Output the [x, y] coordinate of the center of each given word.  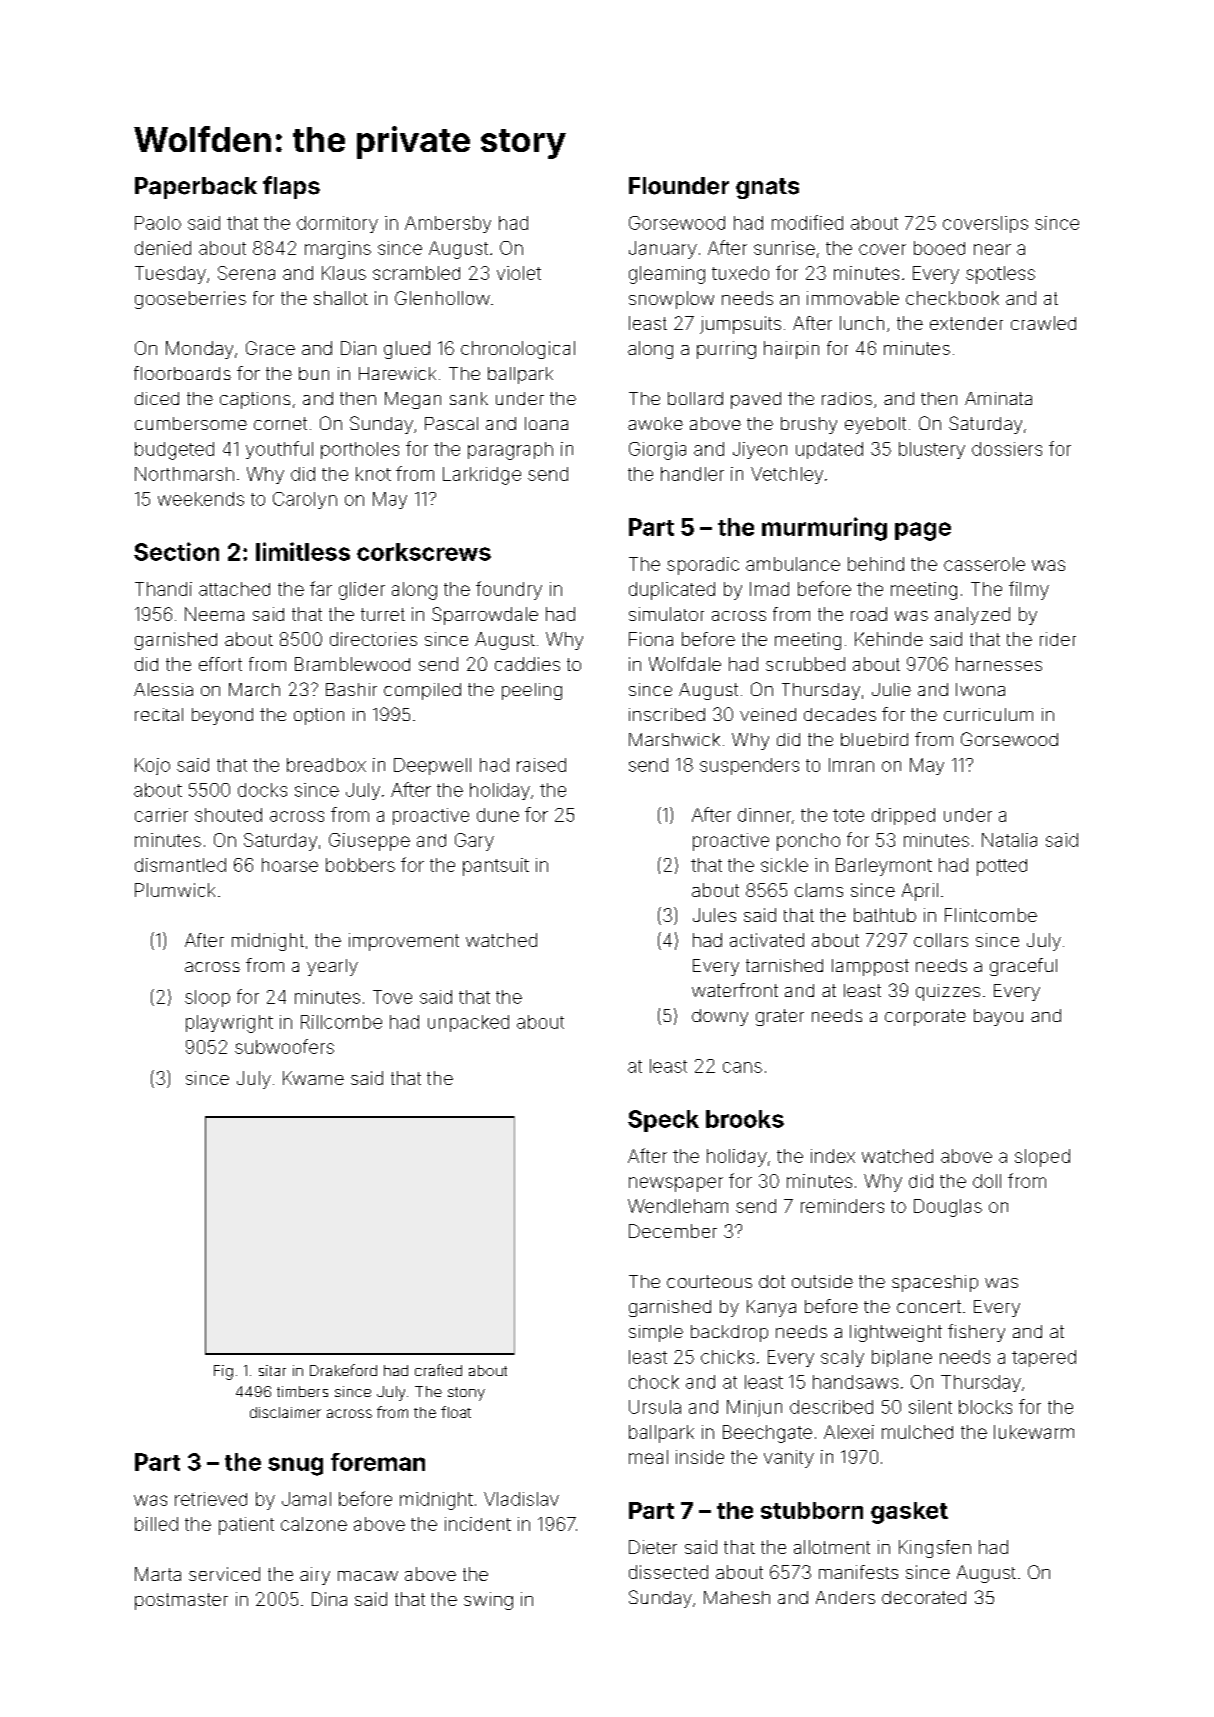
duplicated [672, 591]
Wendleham [678, 1206]
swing [488, 1601]
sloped [1042, 1158]
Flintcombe [991, 915]
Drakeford [343, 1370]
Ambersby [448, 224]
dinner [764, 815]
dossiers [1007, 449]
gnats [767, 188]
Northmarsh [184, 474]
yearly [332, 967]
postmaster [181, 1601]
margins [338, 250]
